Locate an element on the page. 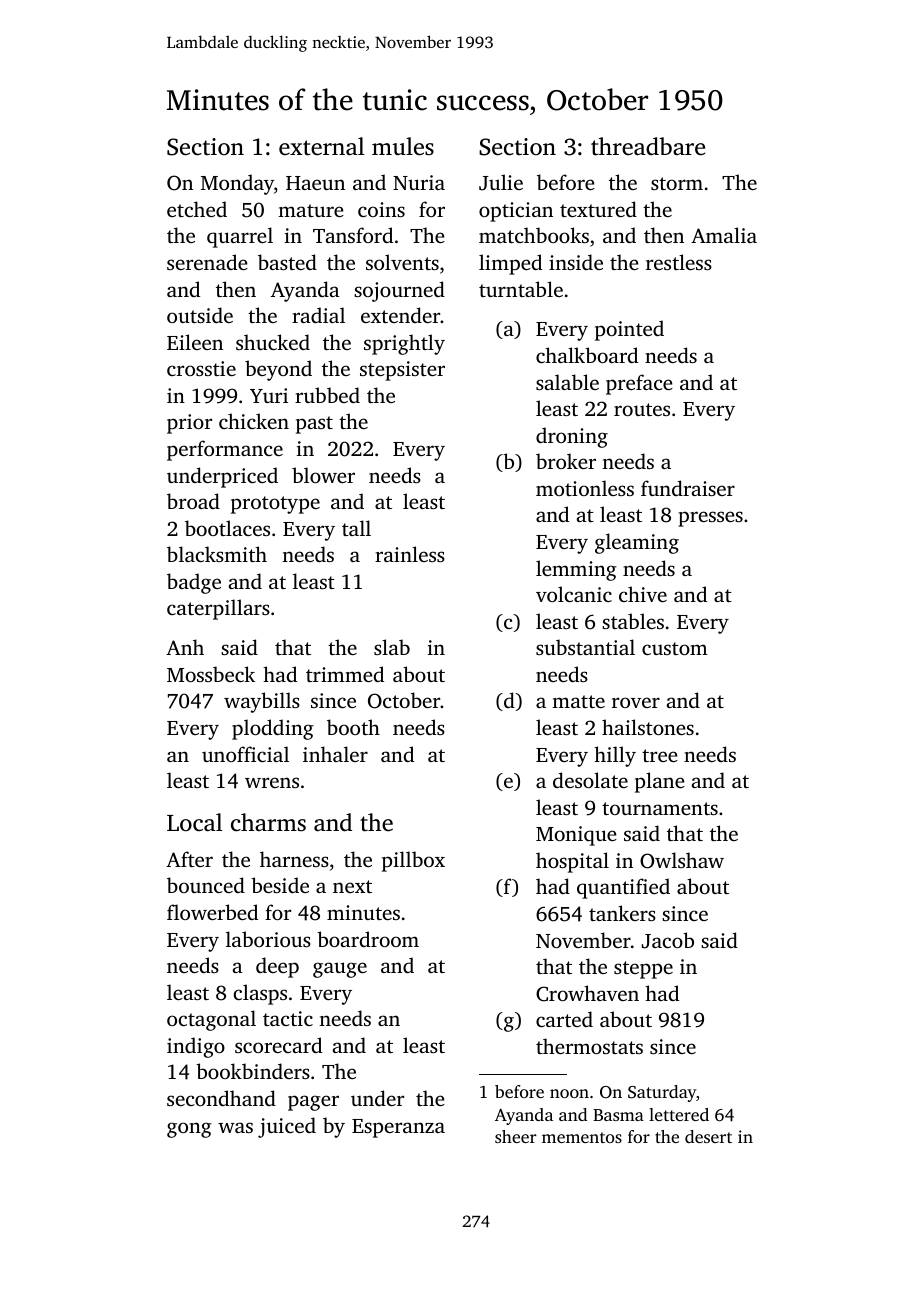  gleaming is located at coordinates (637, 543).
